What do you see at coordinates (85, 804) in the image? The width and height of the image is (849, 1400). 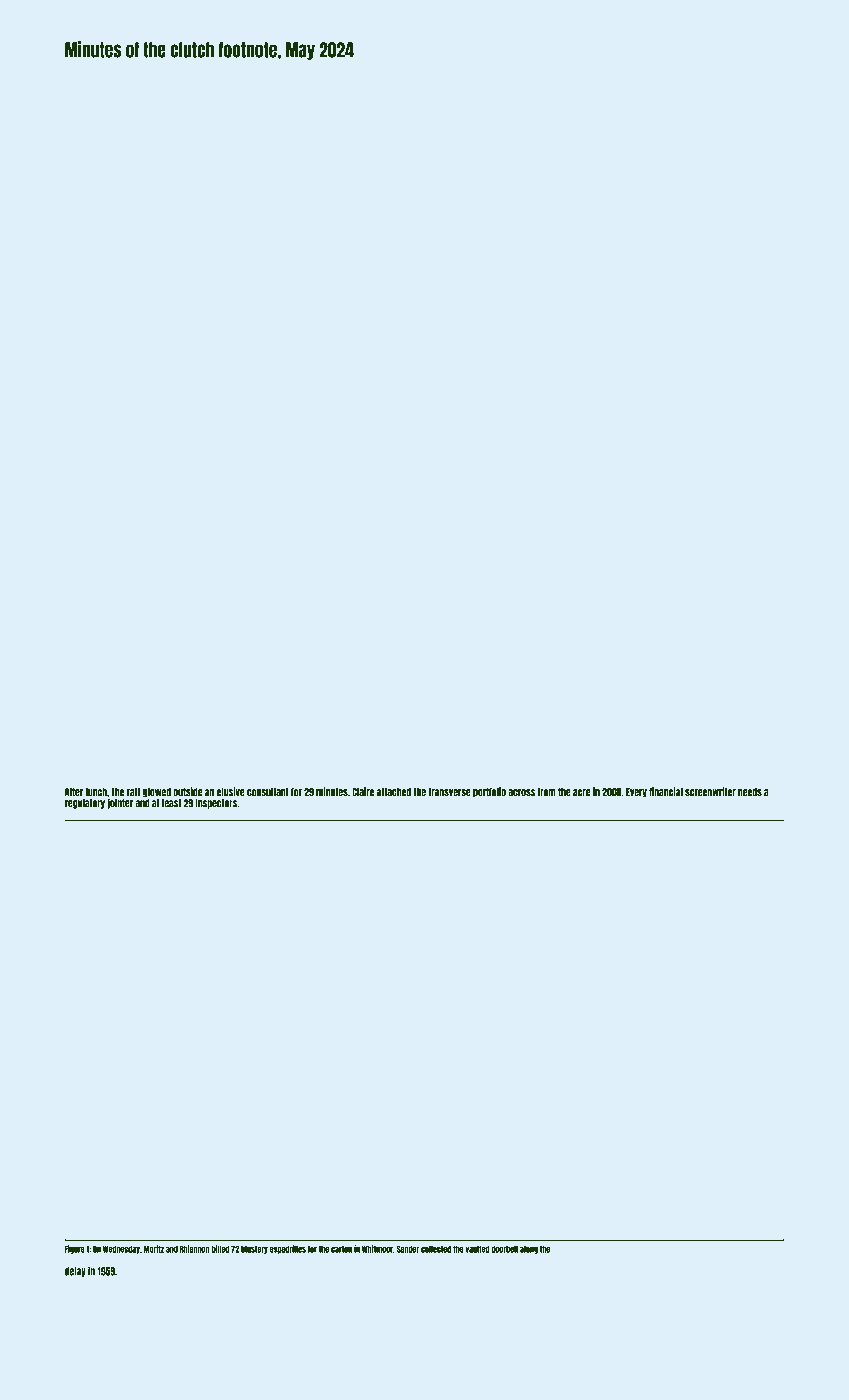 I see `regulatory` at bounding box center [85, 804].
